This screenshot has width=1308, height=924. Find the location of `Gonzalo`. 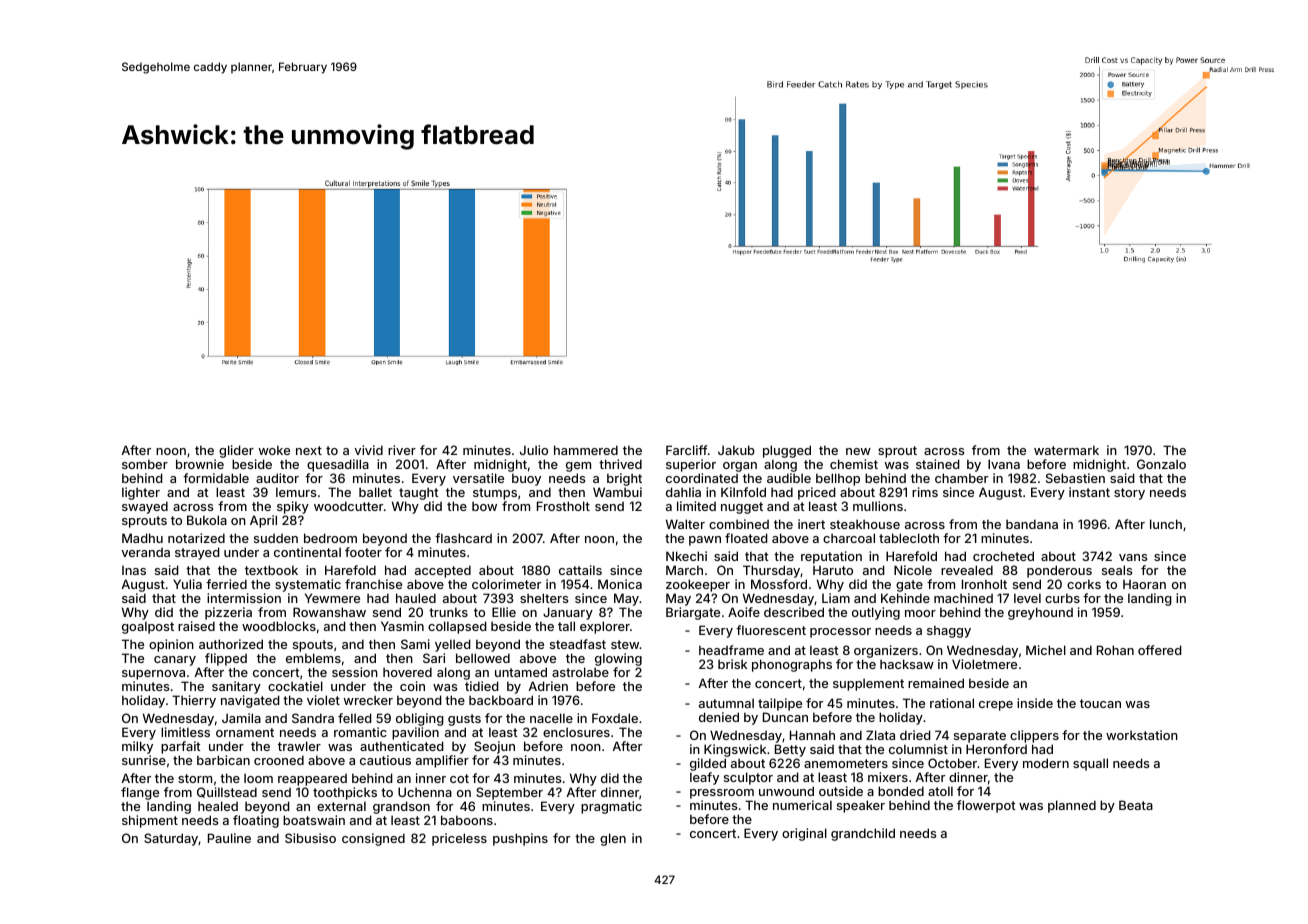

Gonzalo is located at coordinates (1161, 464).
